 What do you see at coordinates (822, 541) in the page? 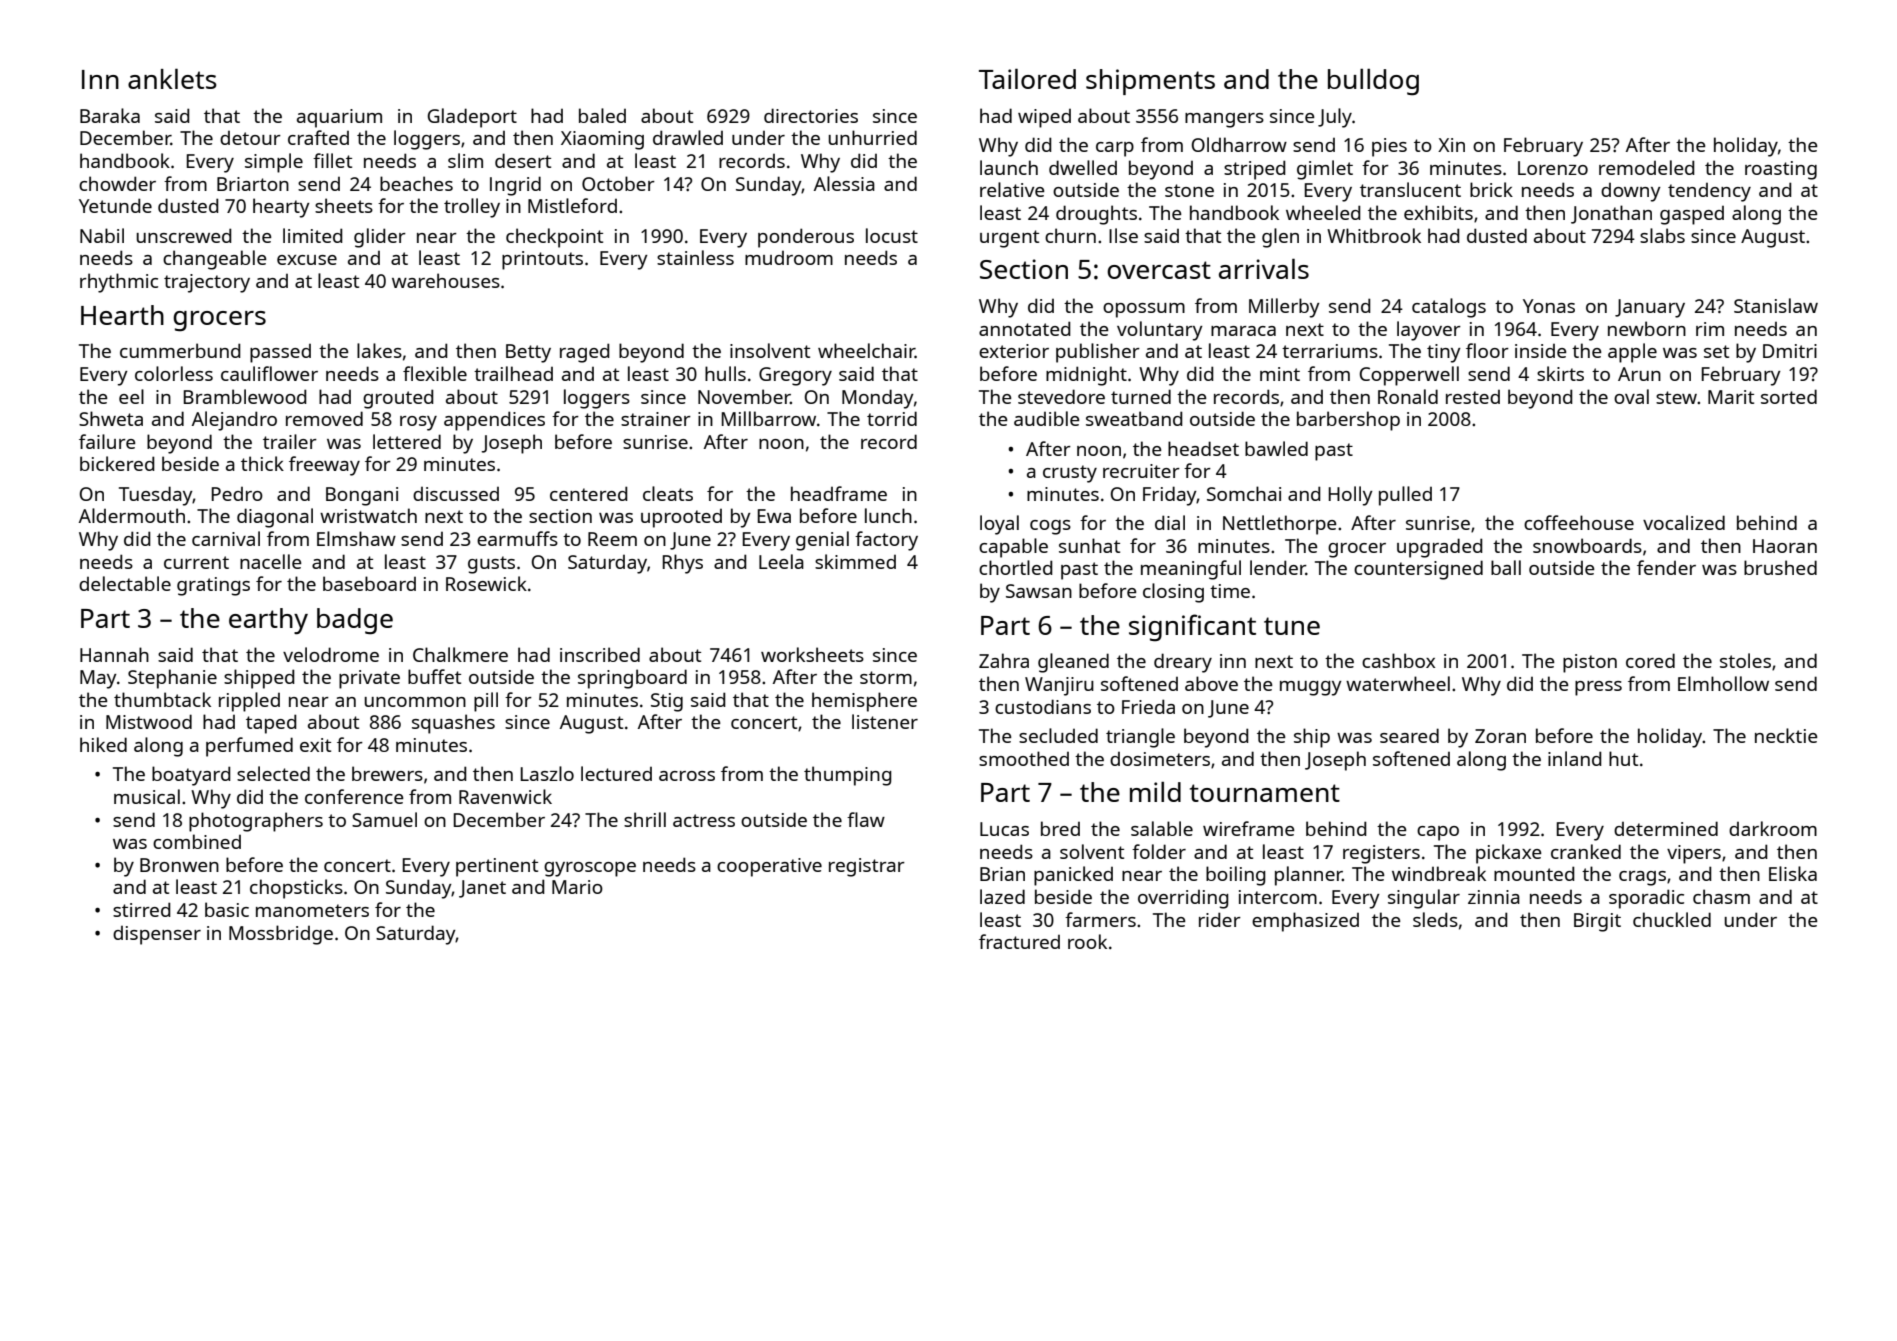
I see `genial` at bounding box center [822, 541].
